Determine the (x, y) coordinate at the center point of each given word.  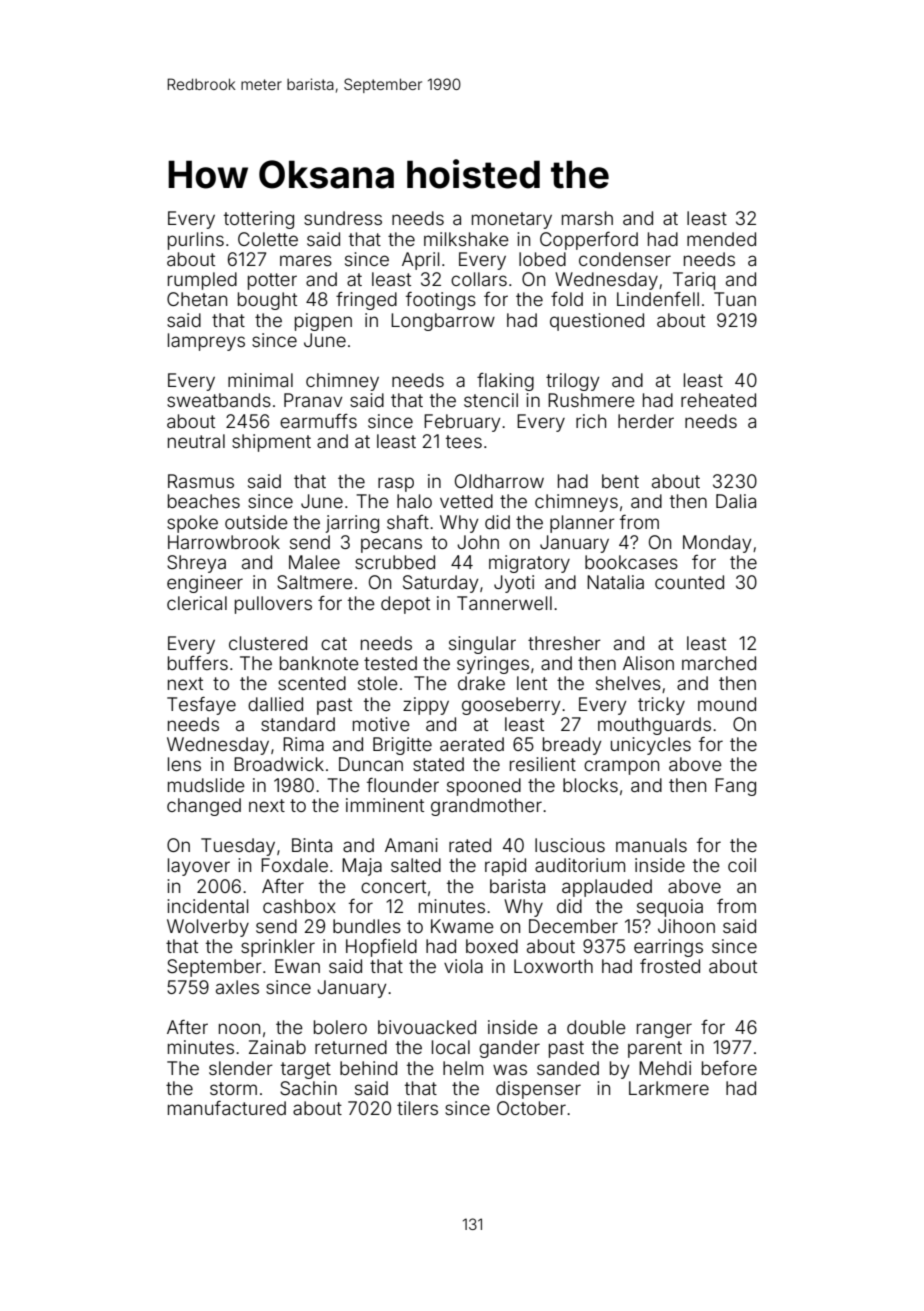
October (531, 1108)
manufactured (227, 1108)
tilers (417, 1108)
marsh (587, 218)
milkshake (466, 239)
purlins (196, 241)
